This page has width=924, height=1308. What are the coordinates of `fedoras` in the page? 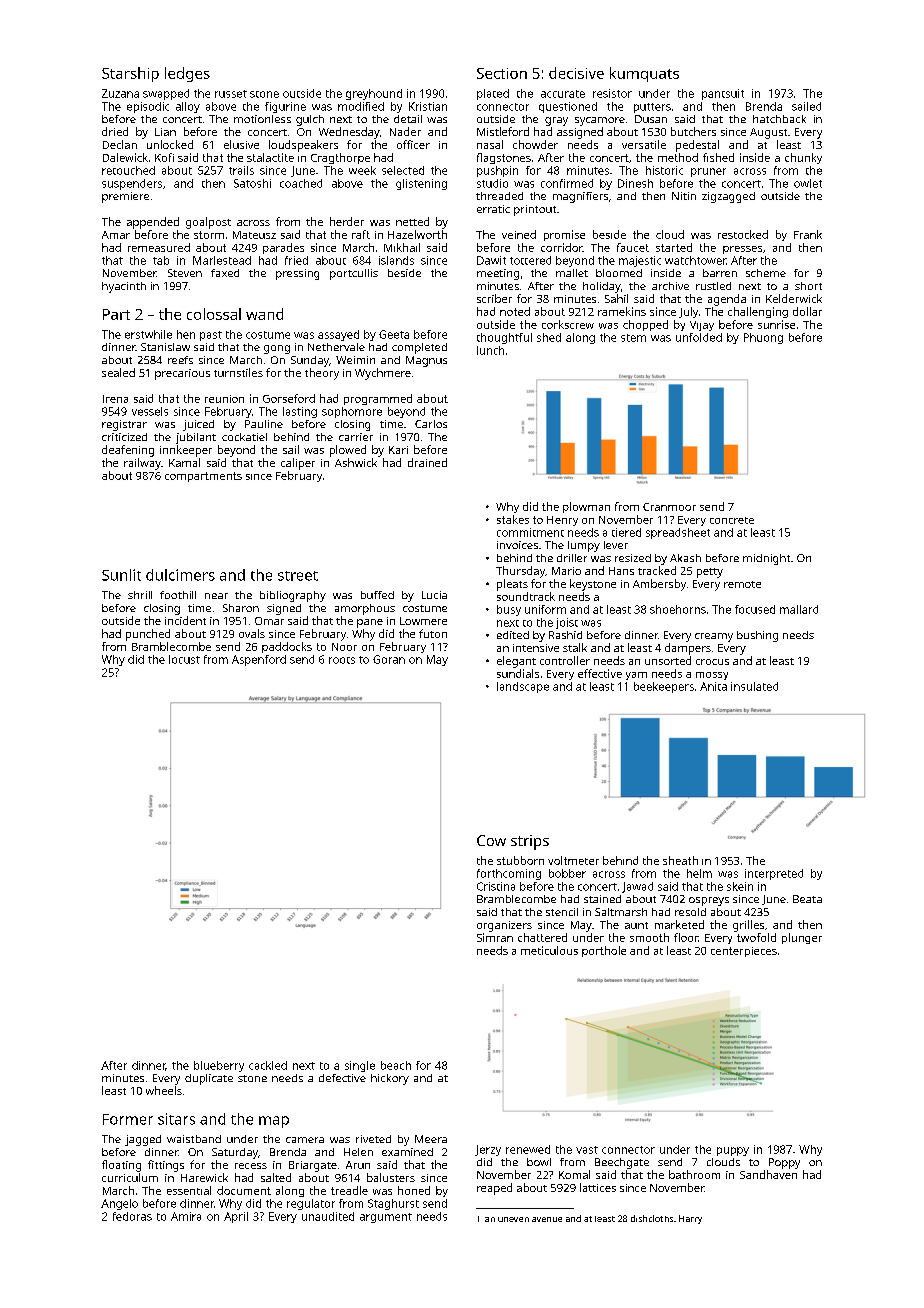 It's located at (132, 1216).
